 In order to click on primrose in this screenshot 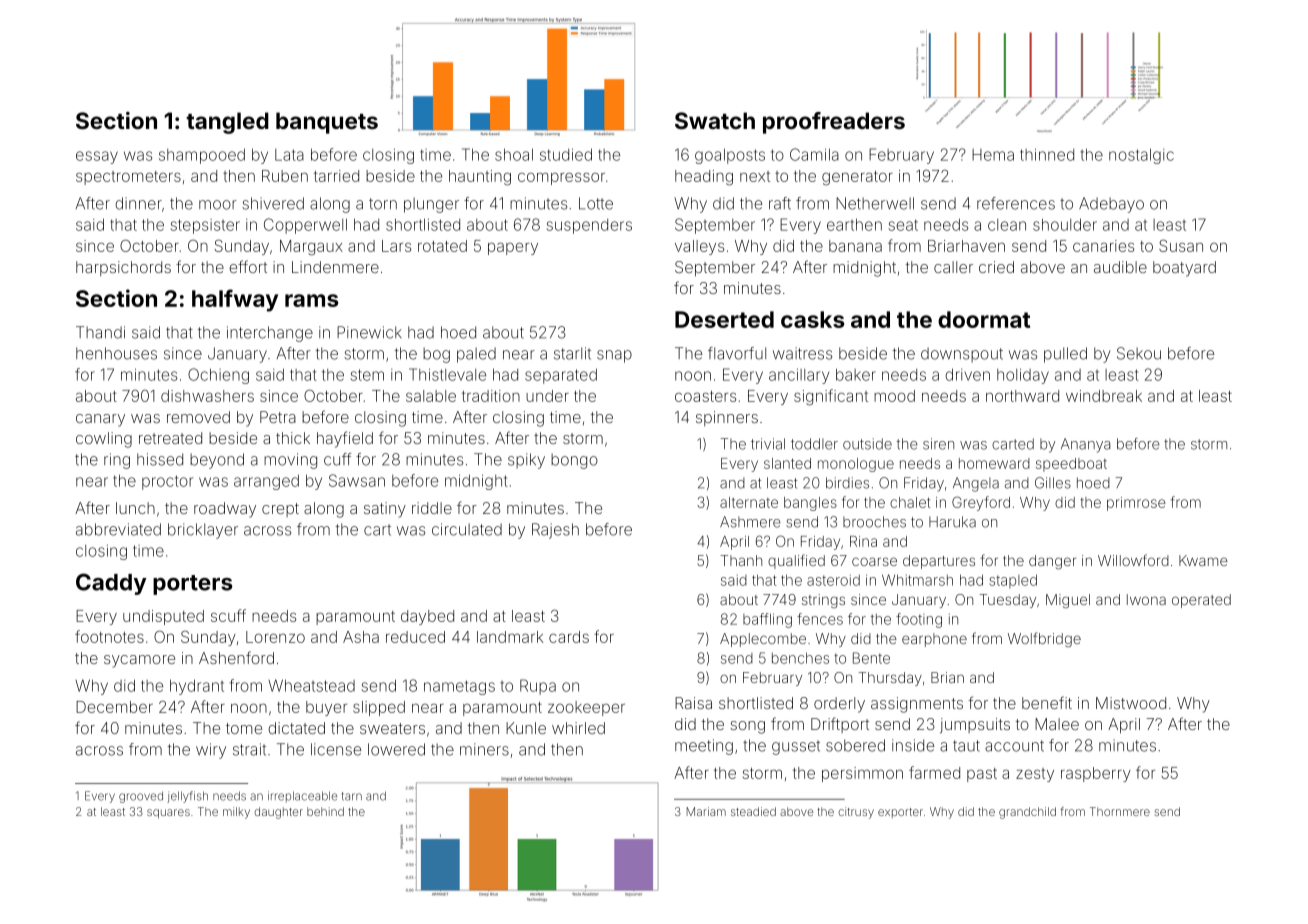, I will do `click(1136, 504)`.
